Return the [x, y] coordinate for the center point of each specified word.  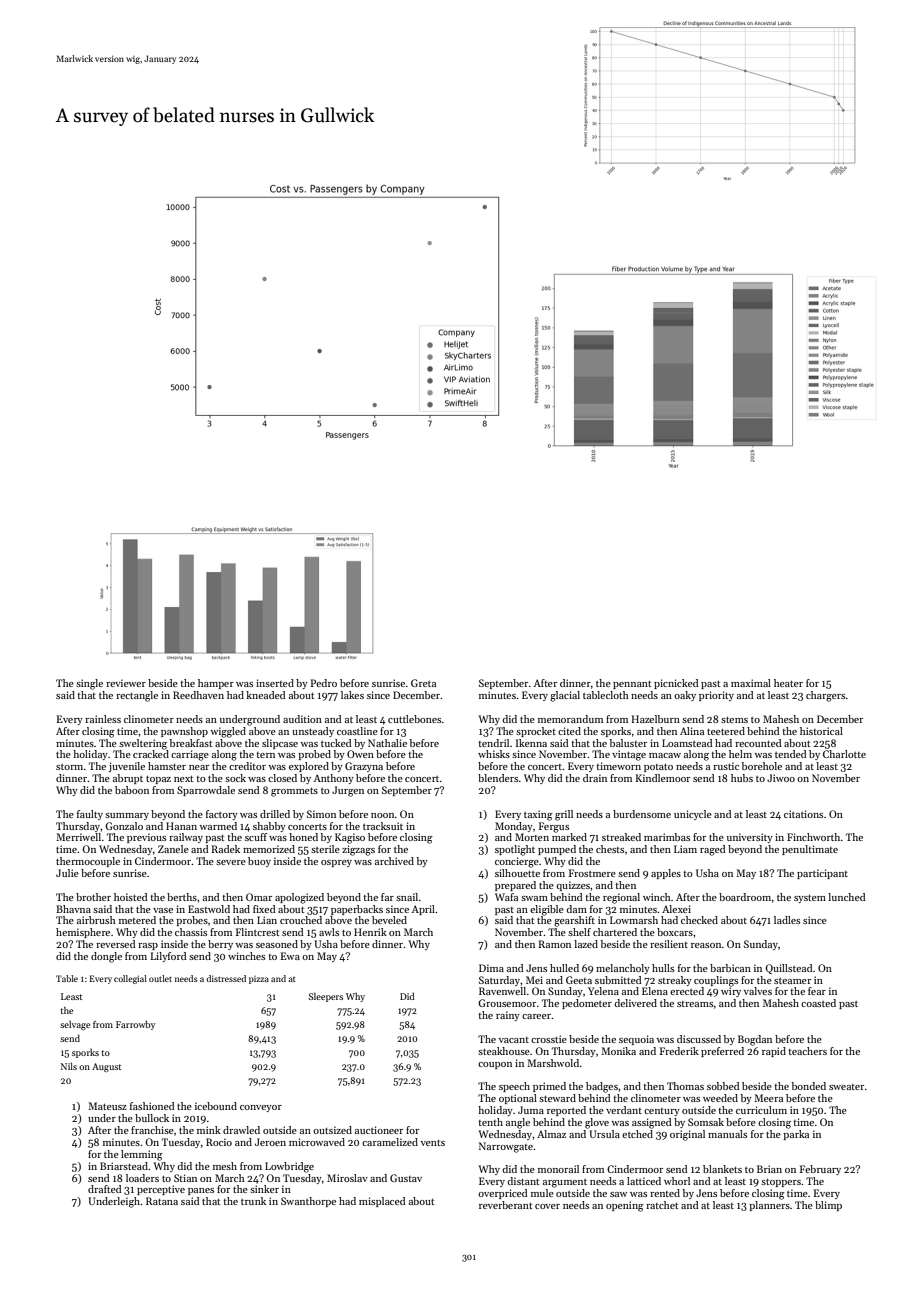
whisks [494, 754]
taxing [538, 815]
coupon [495, 1065]
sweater [846, 1087]
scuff [256, 837]
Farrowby [135, 1025]
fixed [264, 909]
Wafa [506, 897]
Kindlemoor [663, 778]
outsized [332, 1130]
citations [803, 814]
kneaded [266, 695]
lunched [847, 897]
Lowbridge [289, 1167]
